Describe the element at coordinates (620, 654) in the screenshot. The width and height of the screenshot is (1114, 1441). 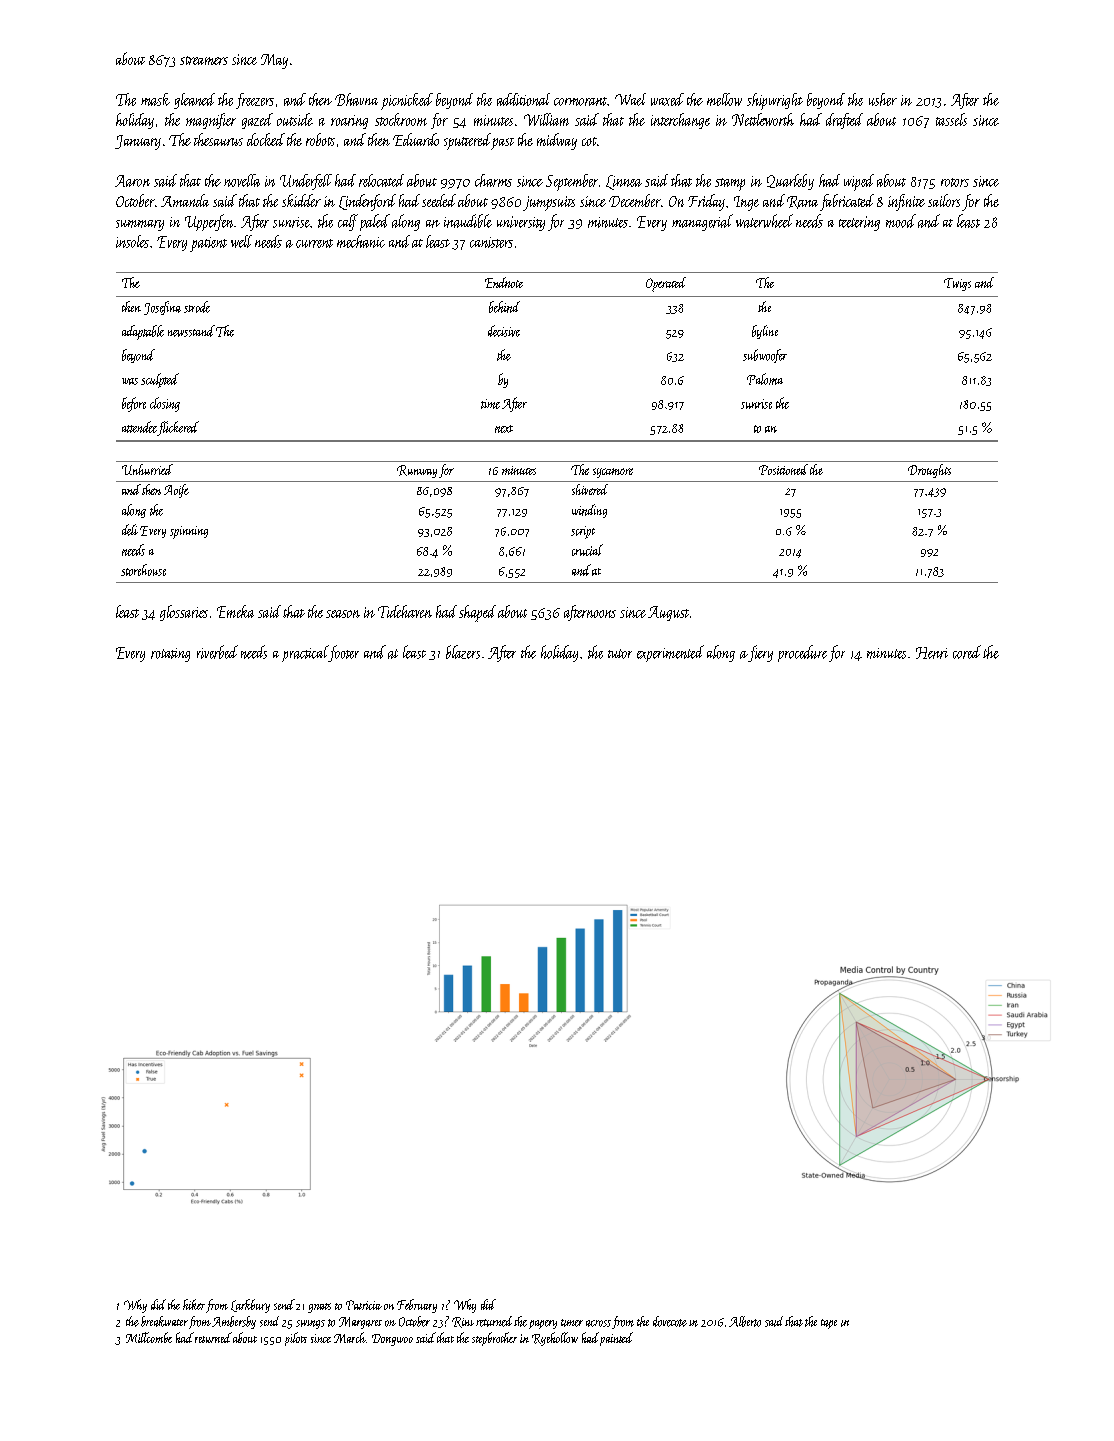
I see `tutor` at that location.
